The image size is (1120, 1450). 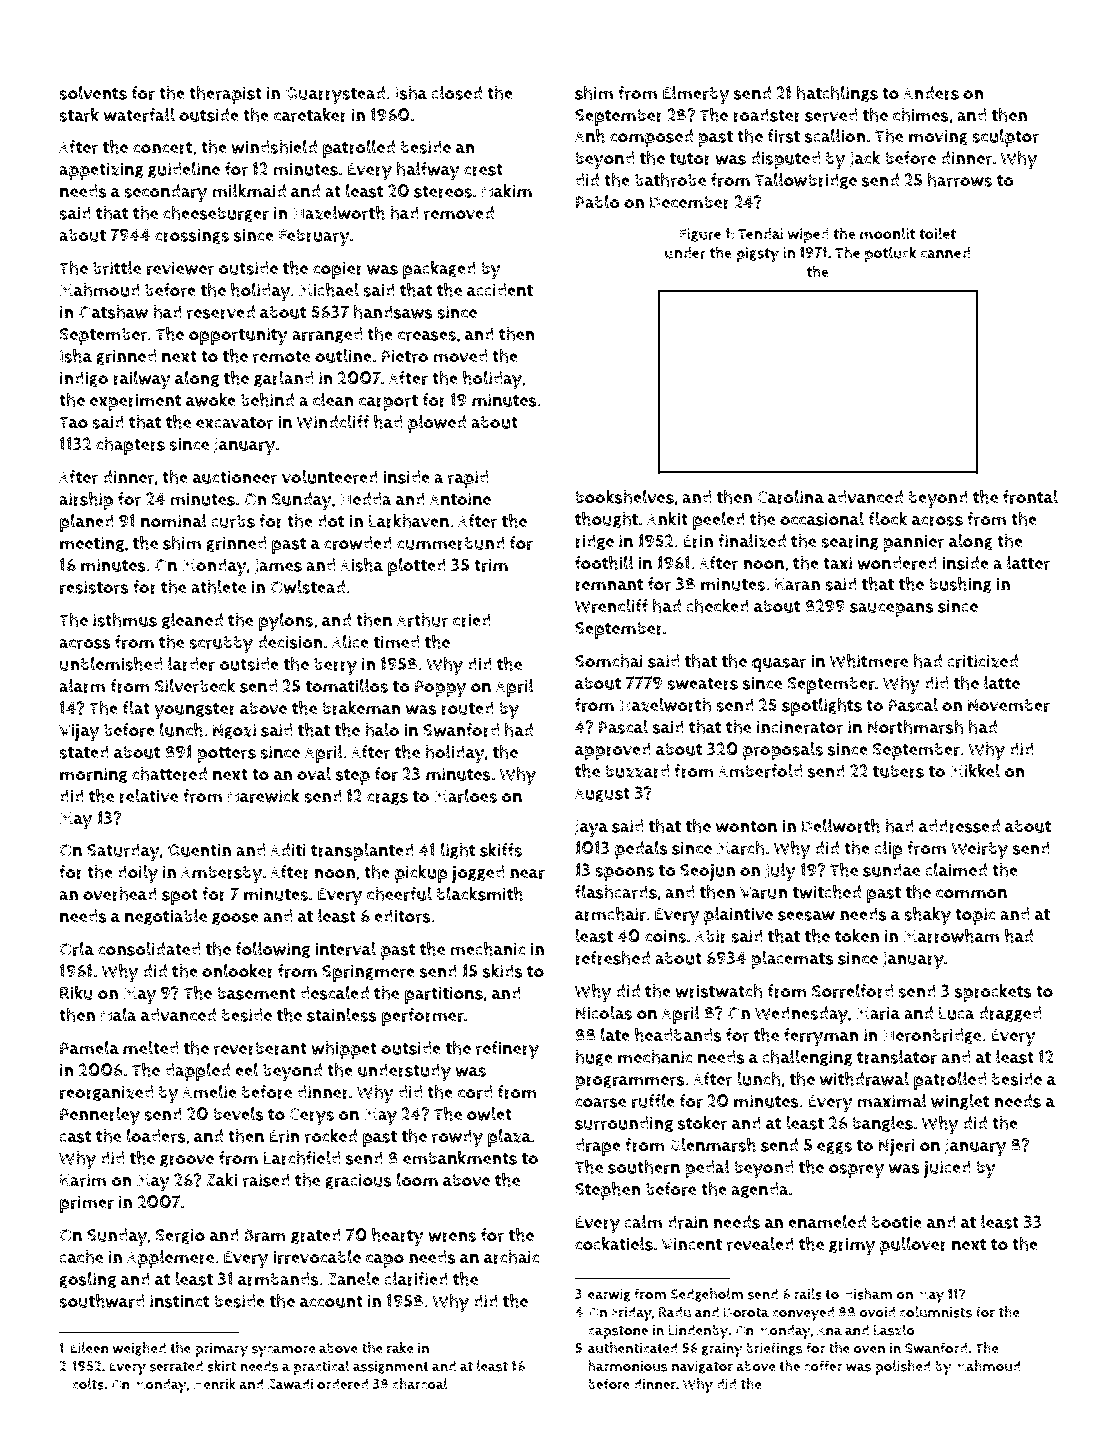 I want to click on colts, so click(x=88, y=1384).
